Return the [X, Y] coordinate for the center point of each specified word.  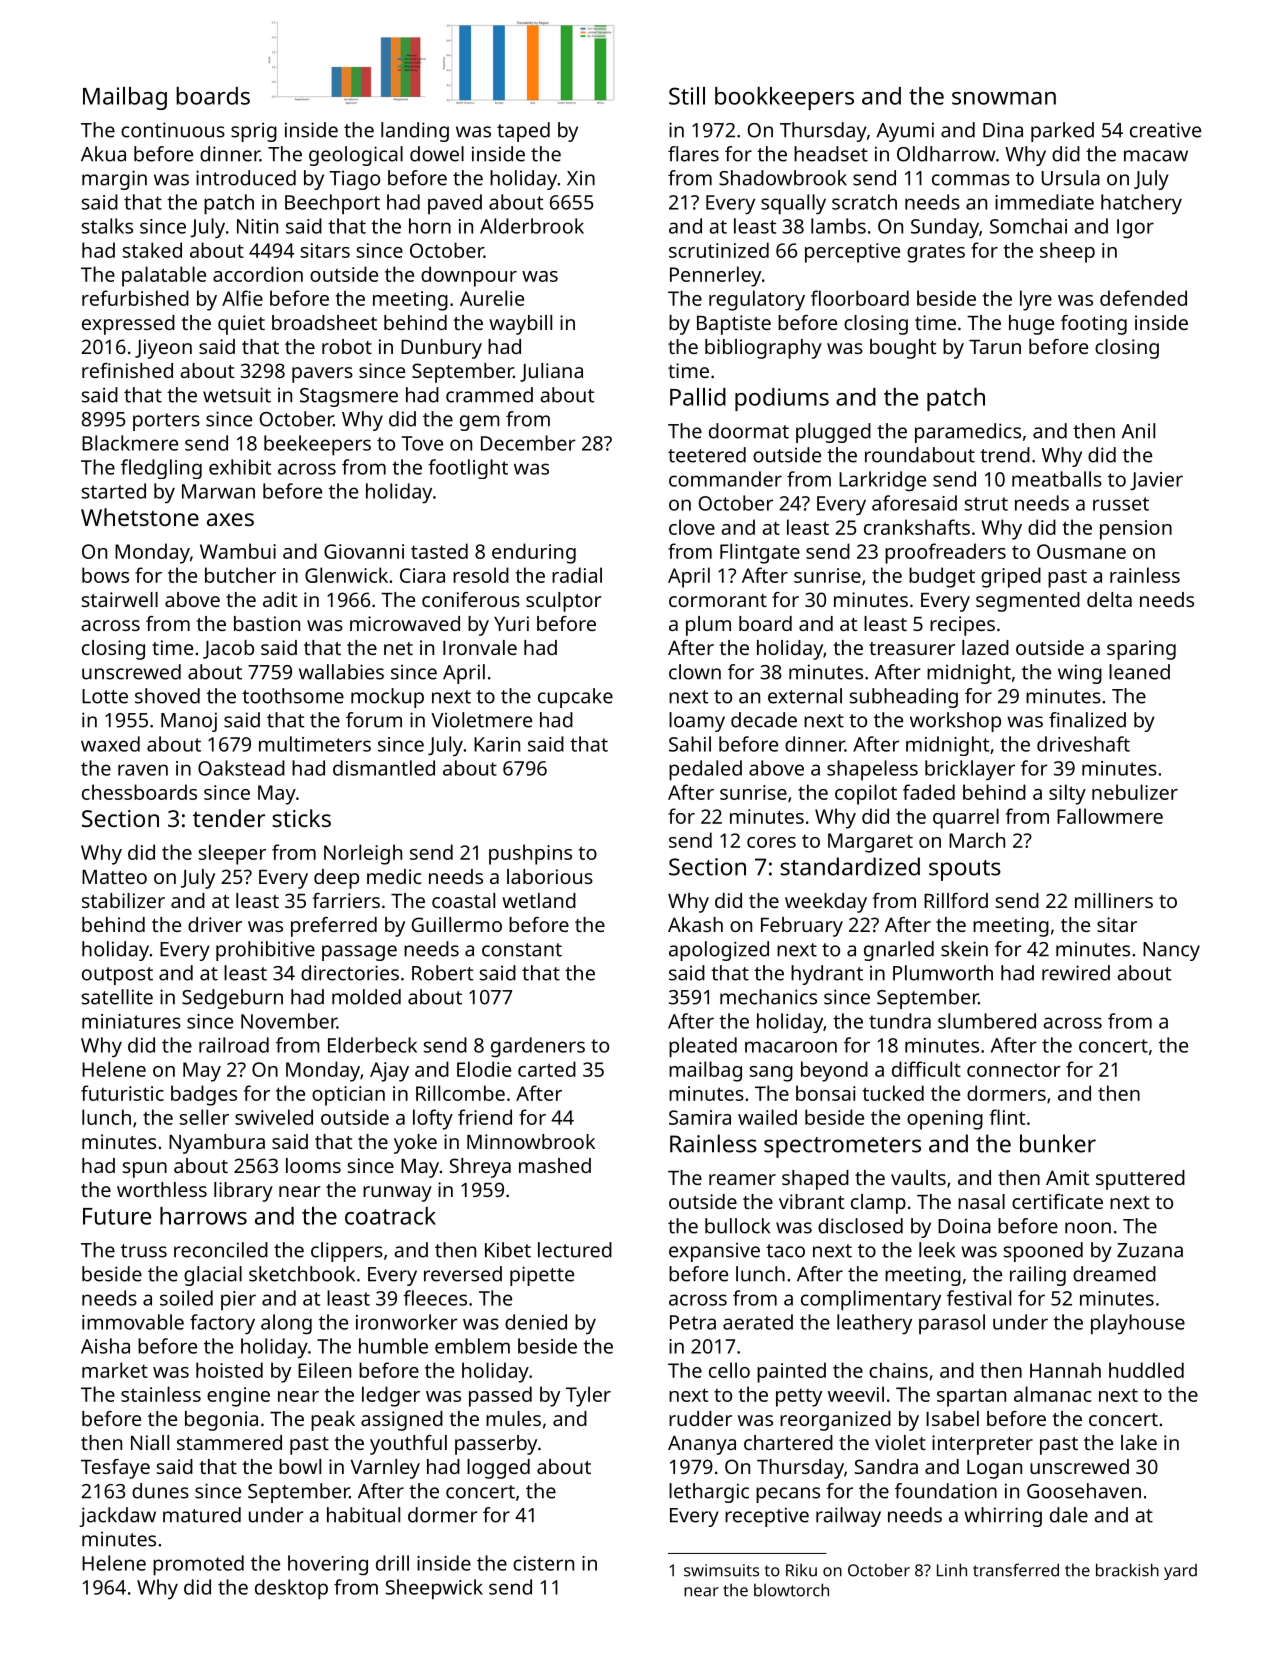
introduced [246, 178]
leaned [1139, 672]
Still [687, 96]
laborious [550, 876]
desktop [291, 1589]
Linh [952, 1570]
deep [336, 879]
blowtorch [791, 1590]
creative [1165, 130]
